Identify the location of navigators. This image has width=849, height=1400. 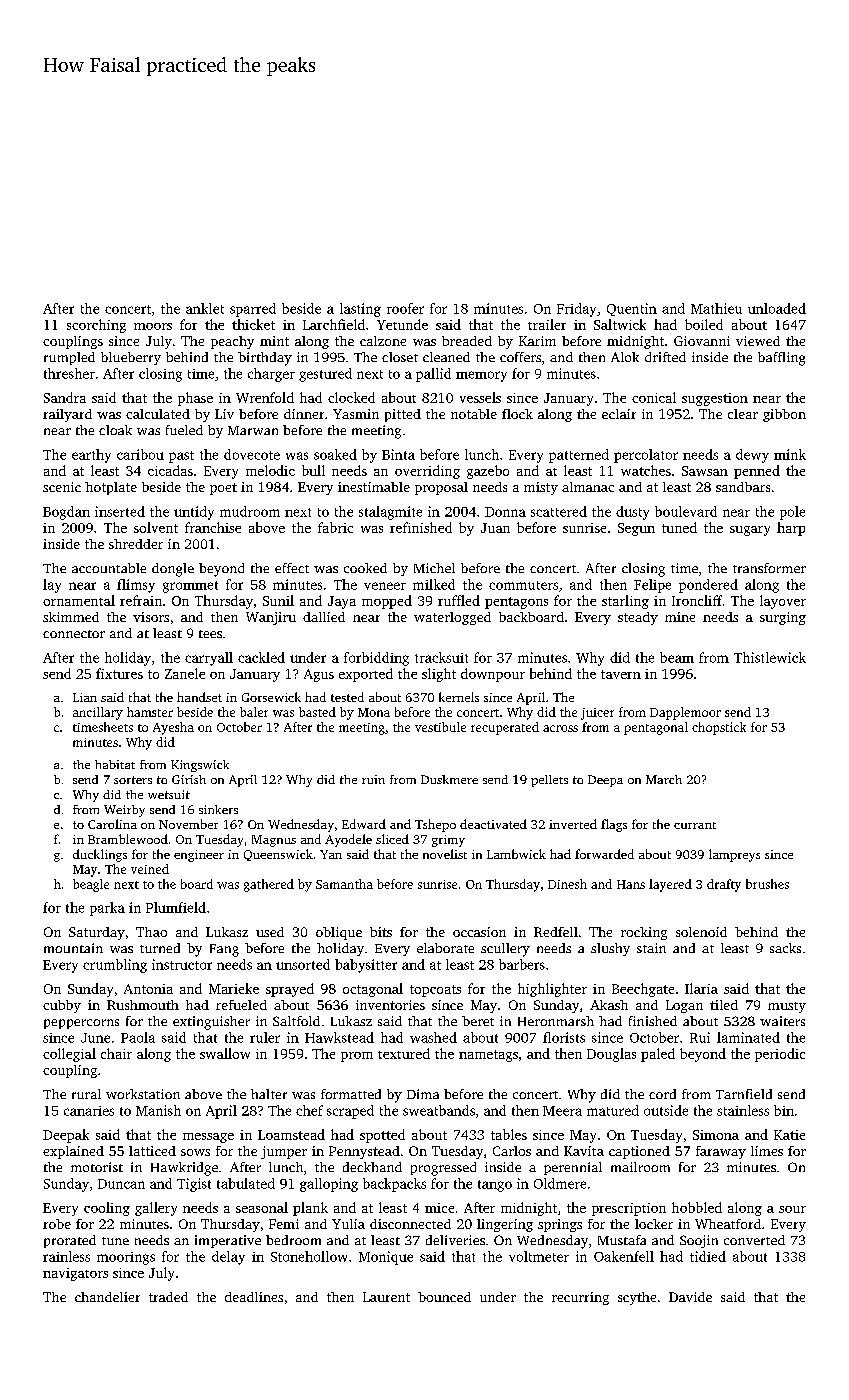
(75, 1274).
